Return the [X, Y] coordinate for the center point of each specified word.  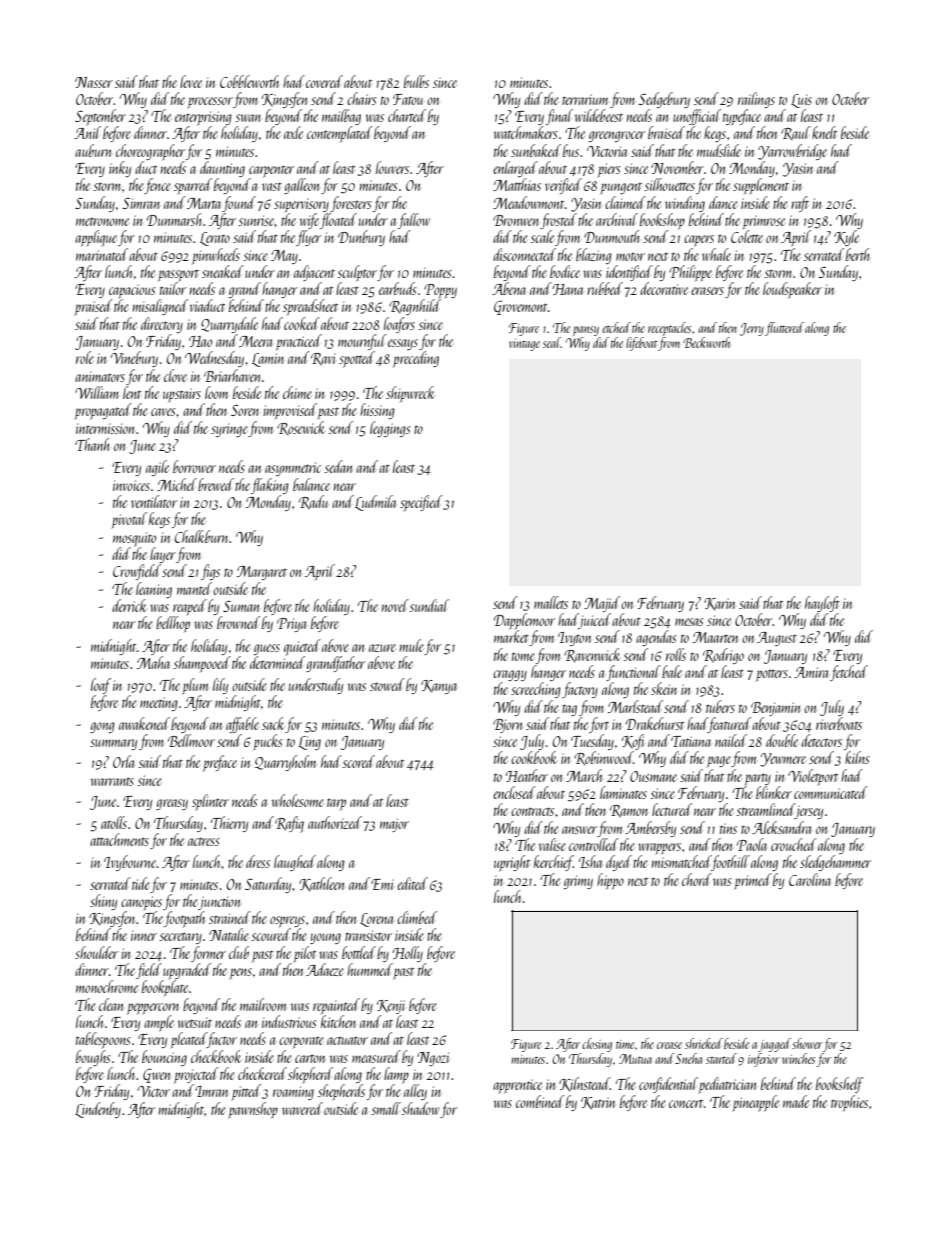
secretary [180, 938]
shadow [420, 1108]
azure [382, 648]
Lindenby [98, 1110]
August [777, 639]
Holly [408, 954]
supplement [761, 186]
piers [609, 170]
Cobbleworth [249, 81]
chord [697, 879]
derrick [129, 605]
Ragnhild [415, 307]
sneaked [223, 271]
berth [857, 254]
